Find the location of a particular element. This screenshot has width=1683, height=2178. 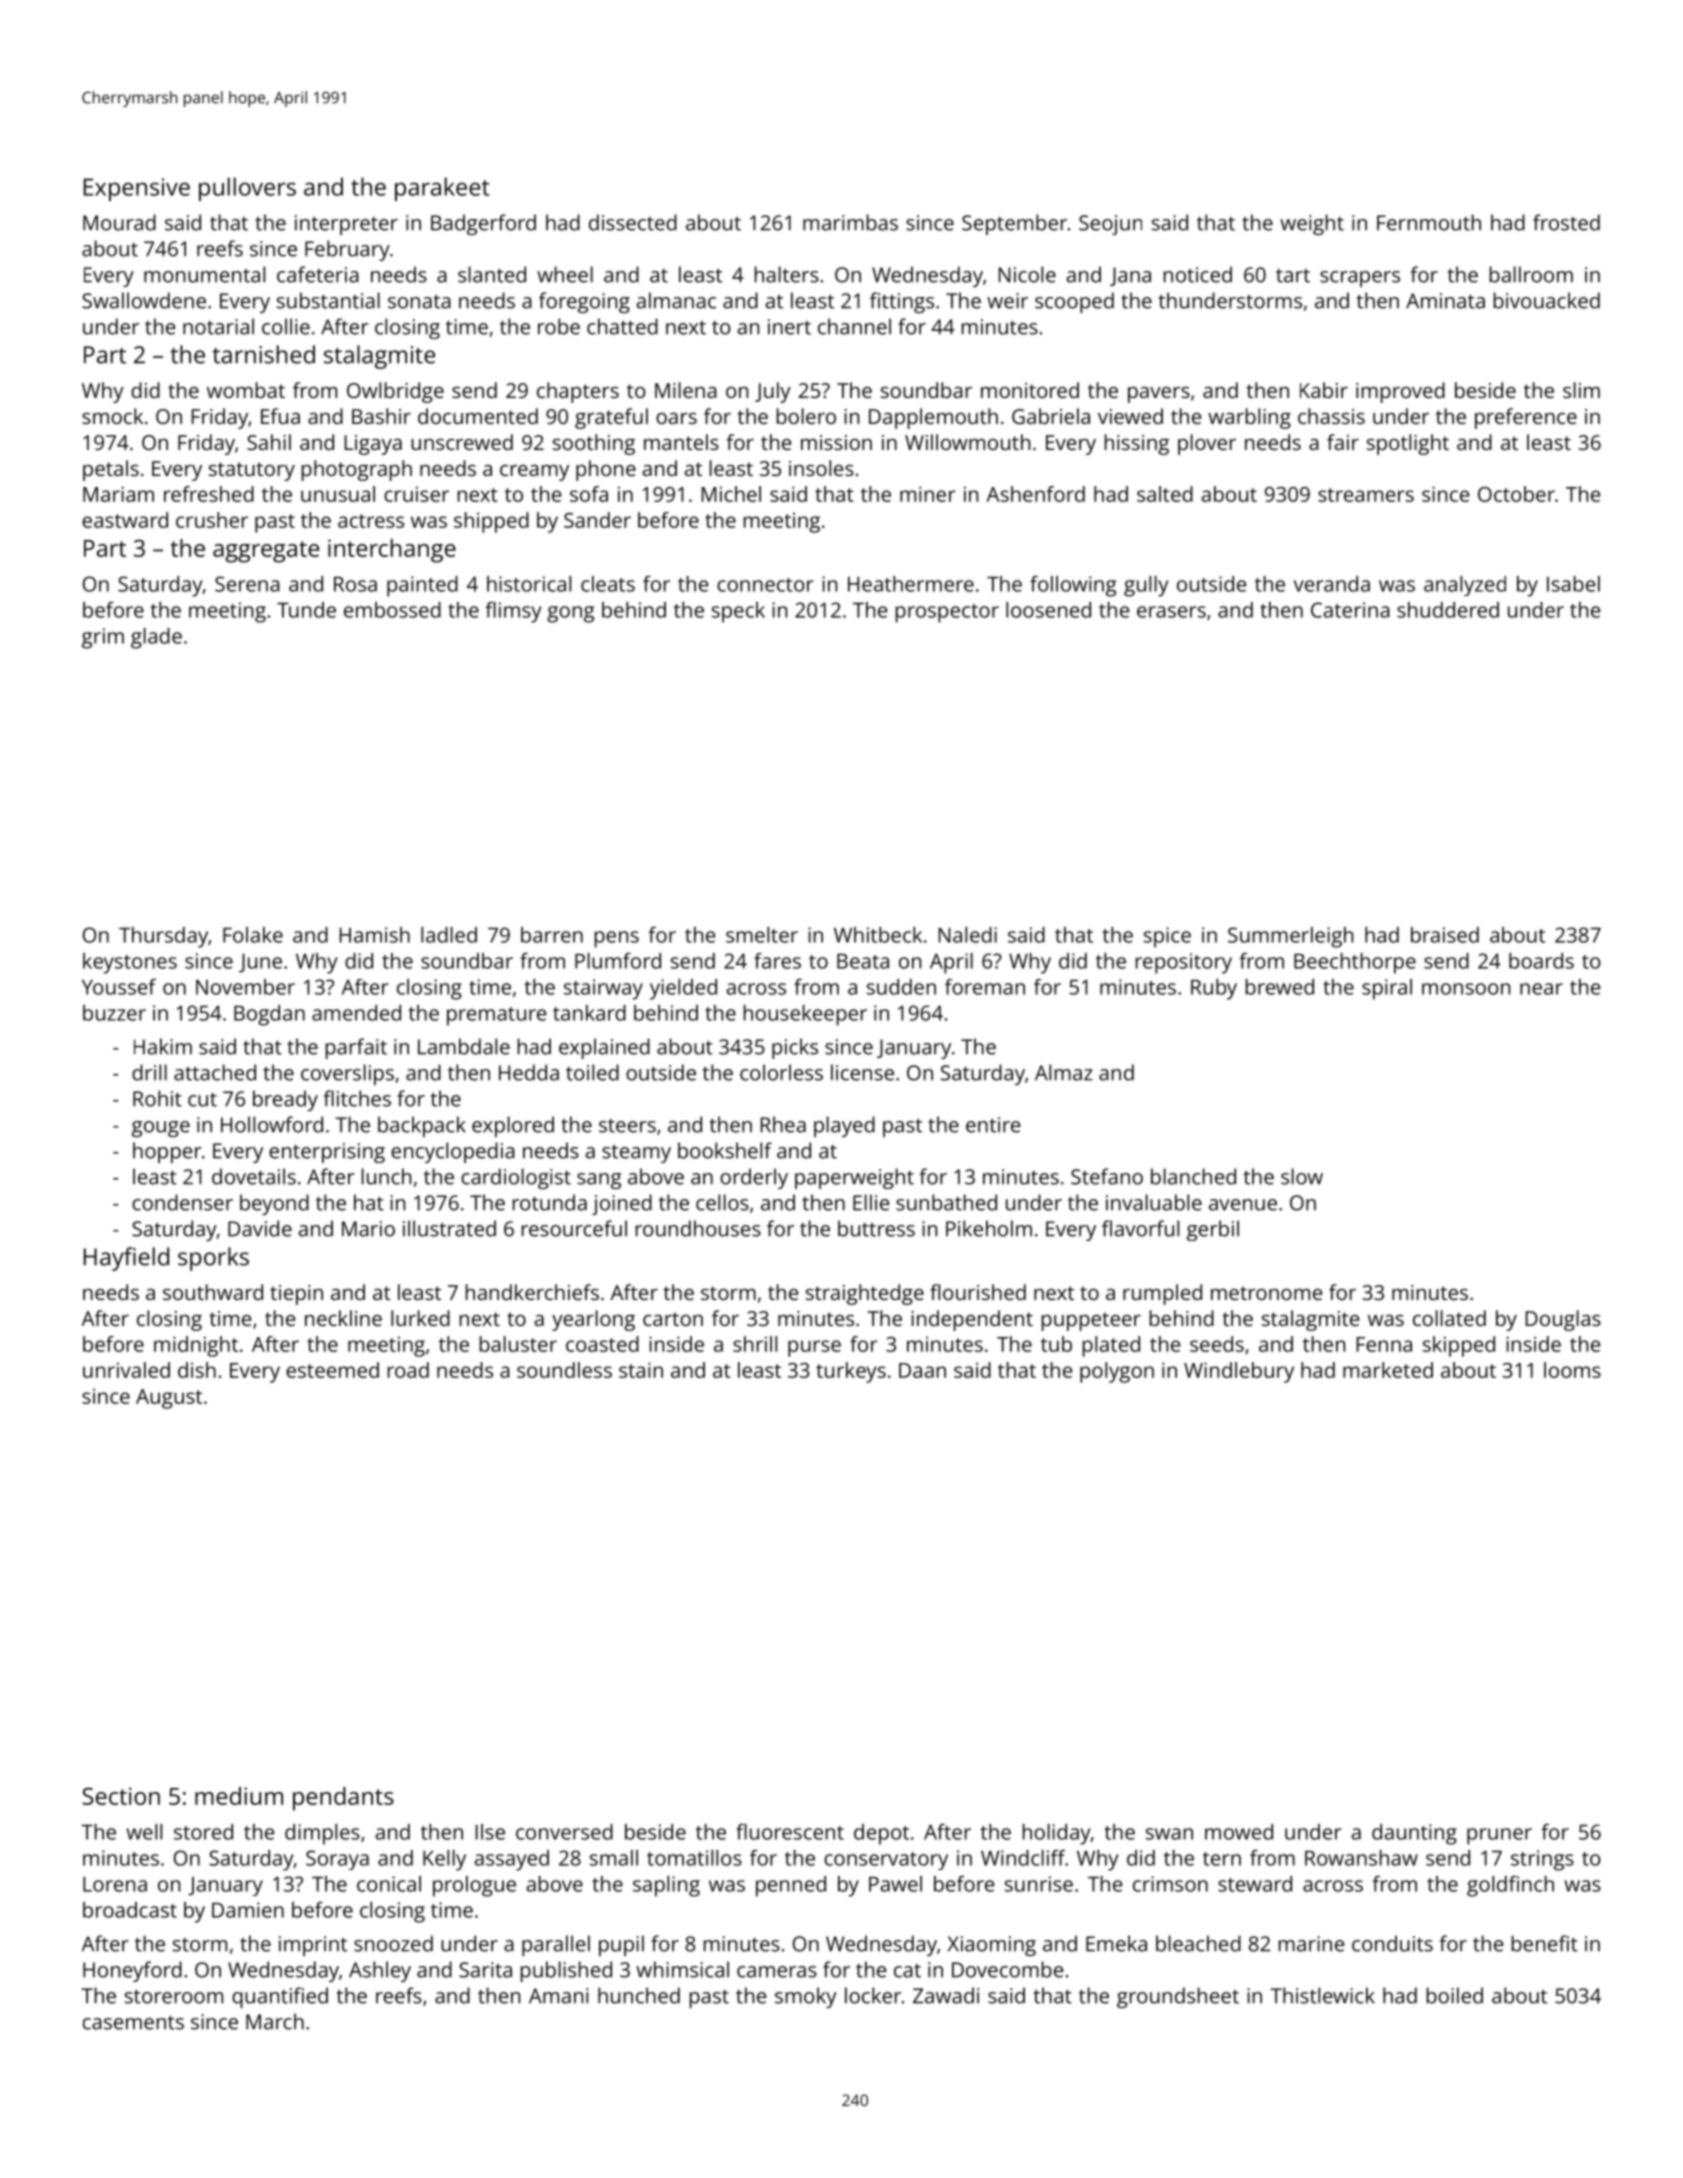

looms is located at coordinates (1572, 1370).
